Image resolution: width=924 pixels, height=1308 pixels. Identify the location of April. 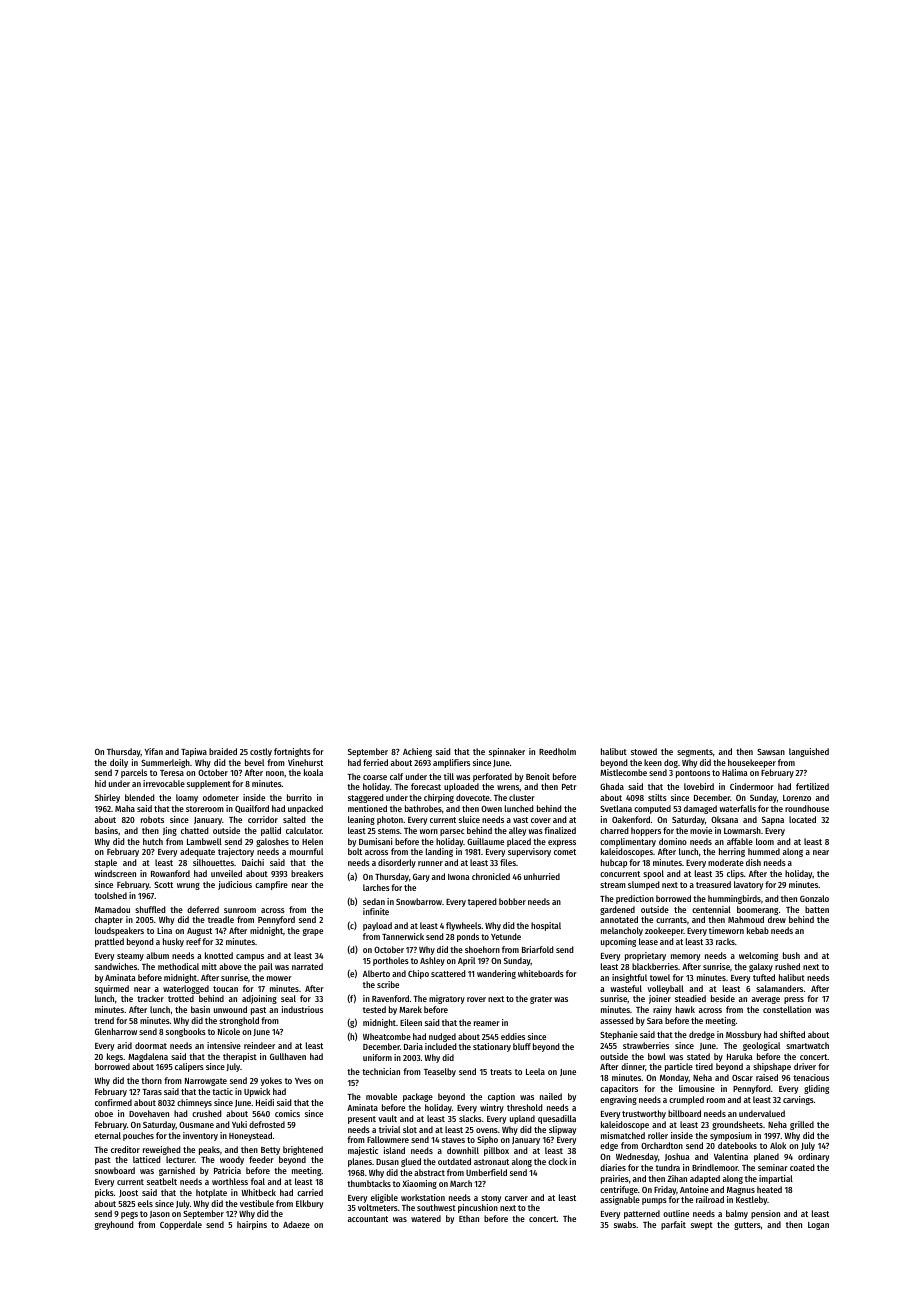
(466, 961).
